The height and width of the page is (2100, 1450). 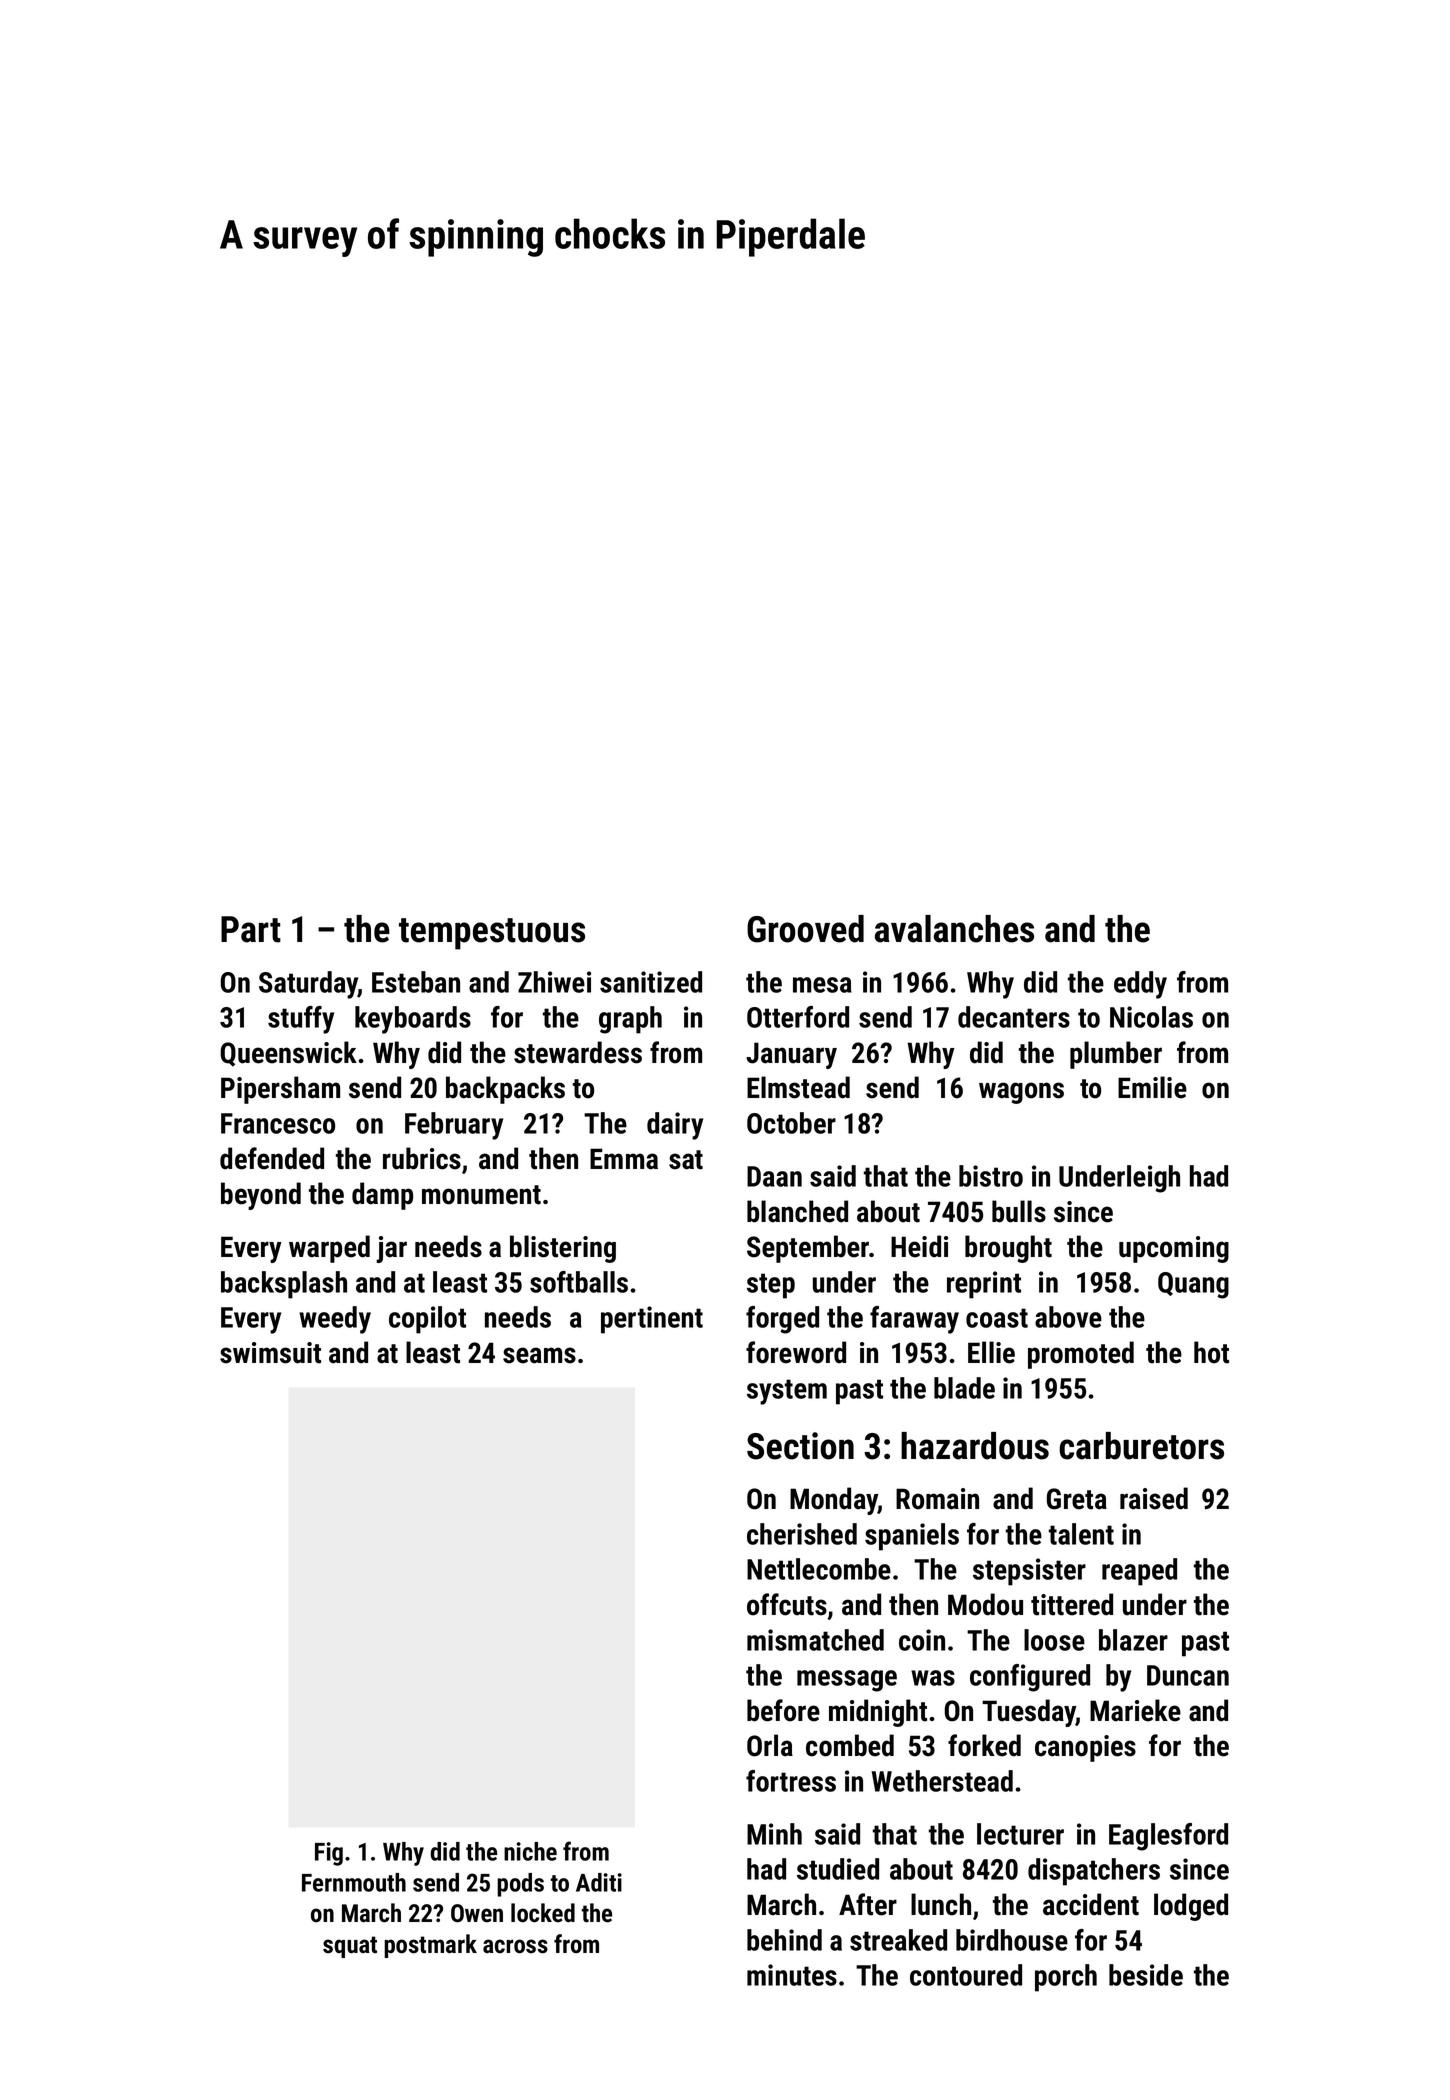 What do you see at coordinates (280, 1090) in the page?
I see `Pipersham` at bounding box center [280, 1090].
